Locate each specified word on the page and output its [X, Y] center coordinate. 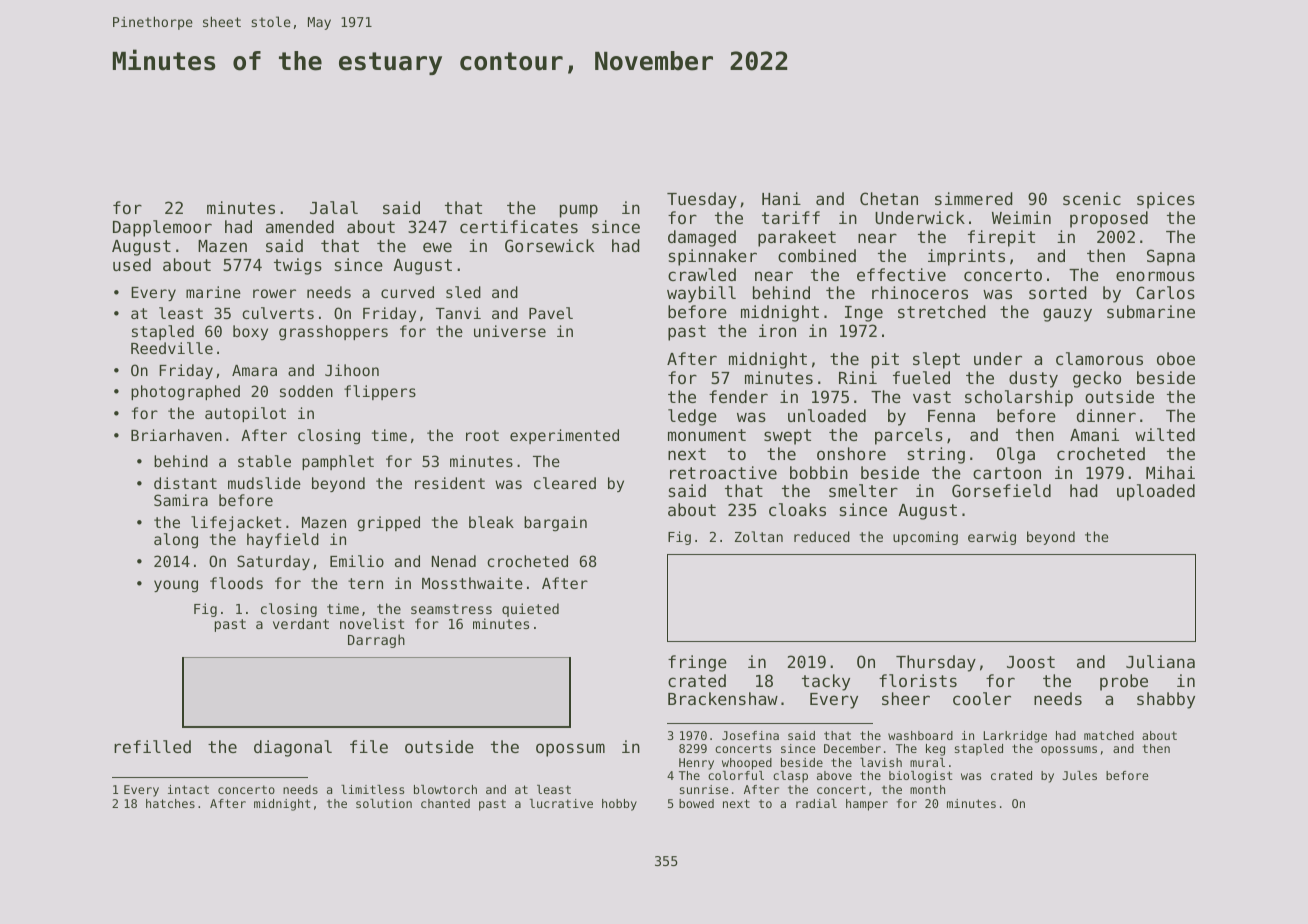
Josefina [750, 735]
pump [579, 211]
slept [936, 360]
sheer [906, 698]
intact [188, 789]
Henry [696, 764]
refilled [152, 746]
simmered [974, 198]
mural [927, 762]
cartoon [1007, 473]
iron [777, 330]
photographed [185, 393]
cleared [565, 483]
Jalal [334, 207]
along [176, 541]
